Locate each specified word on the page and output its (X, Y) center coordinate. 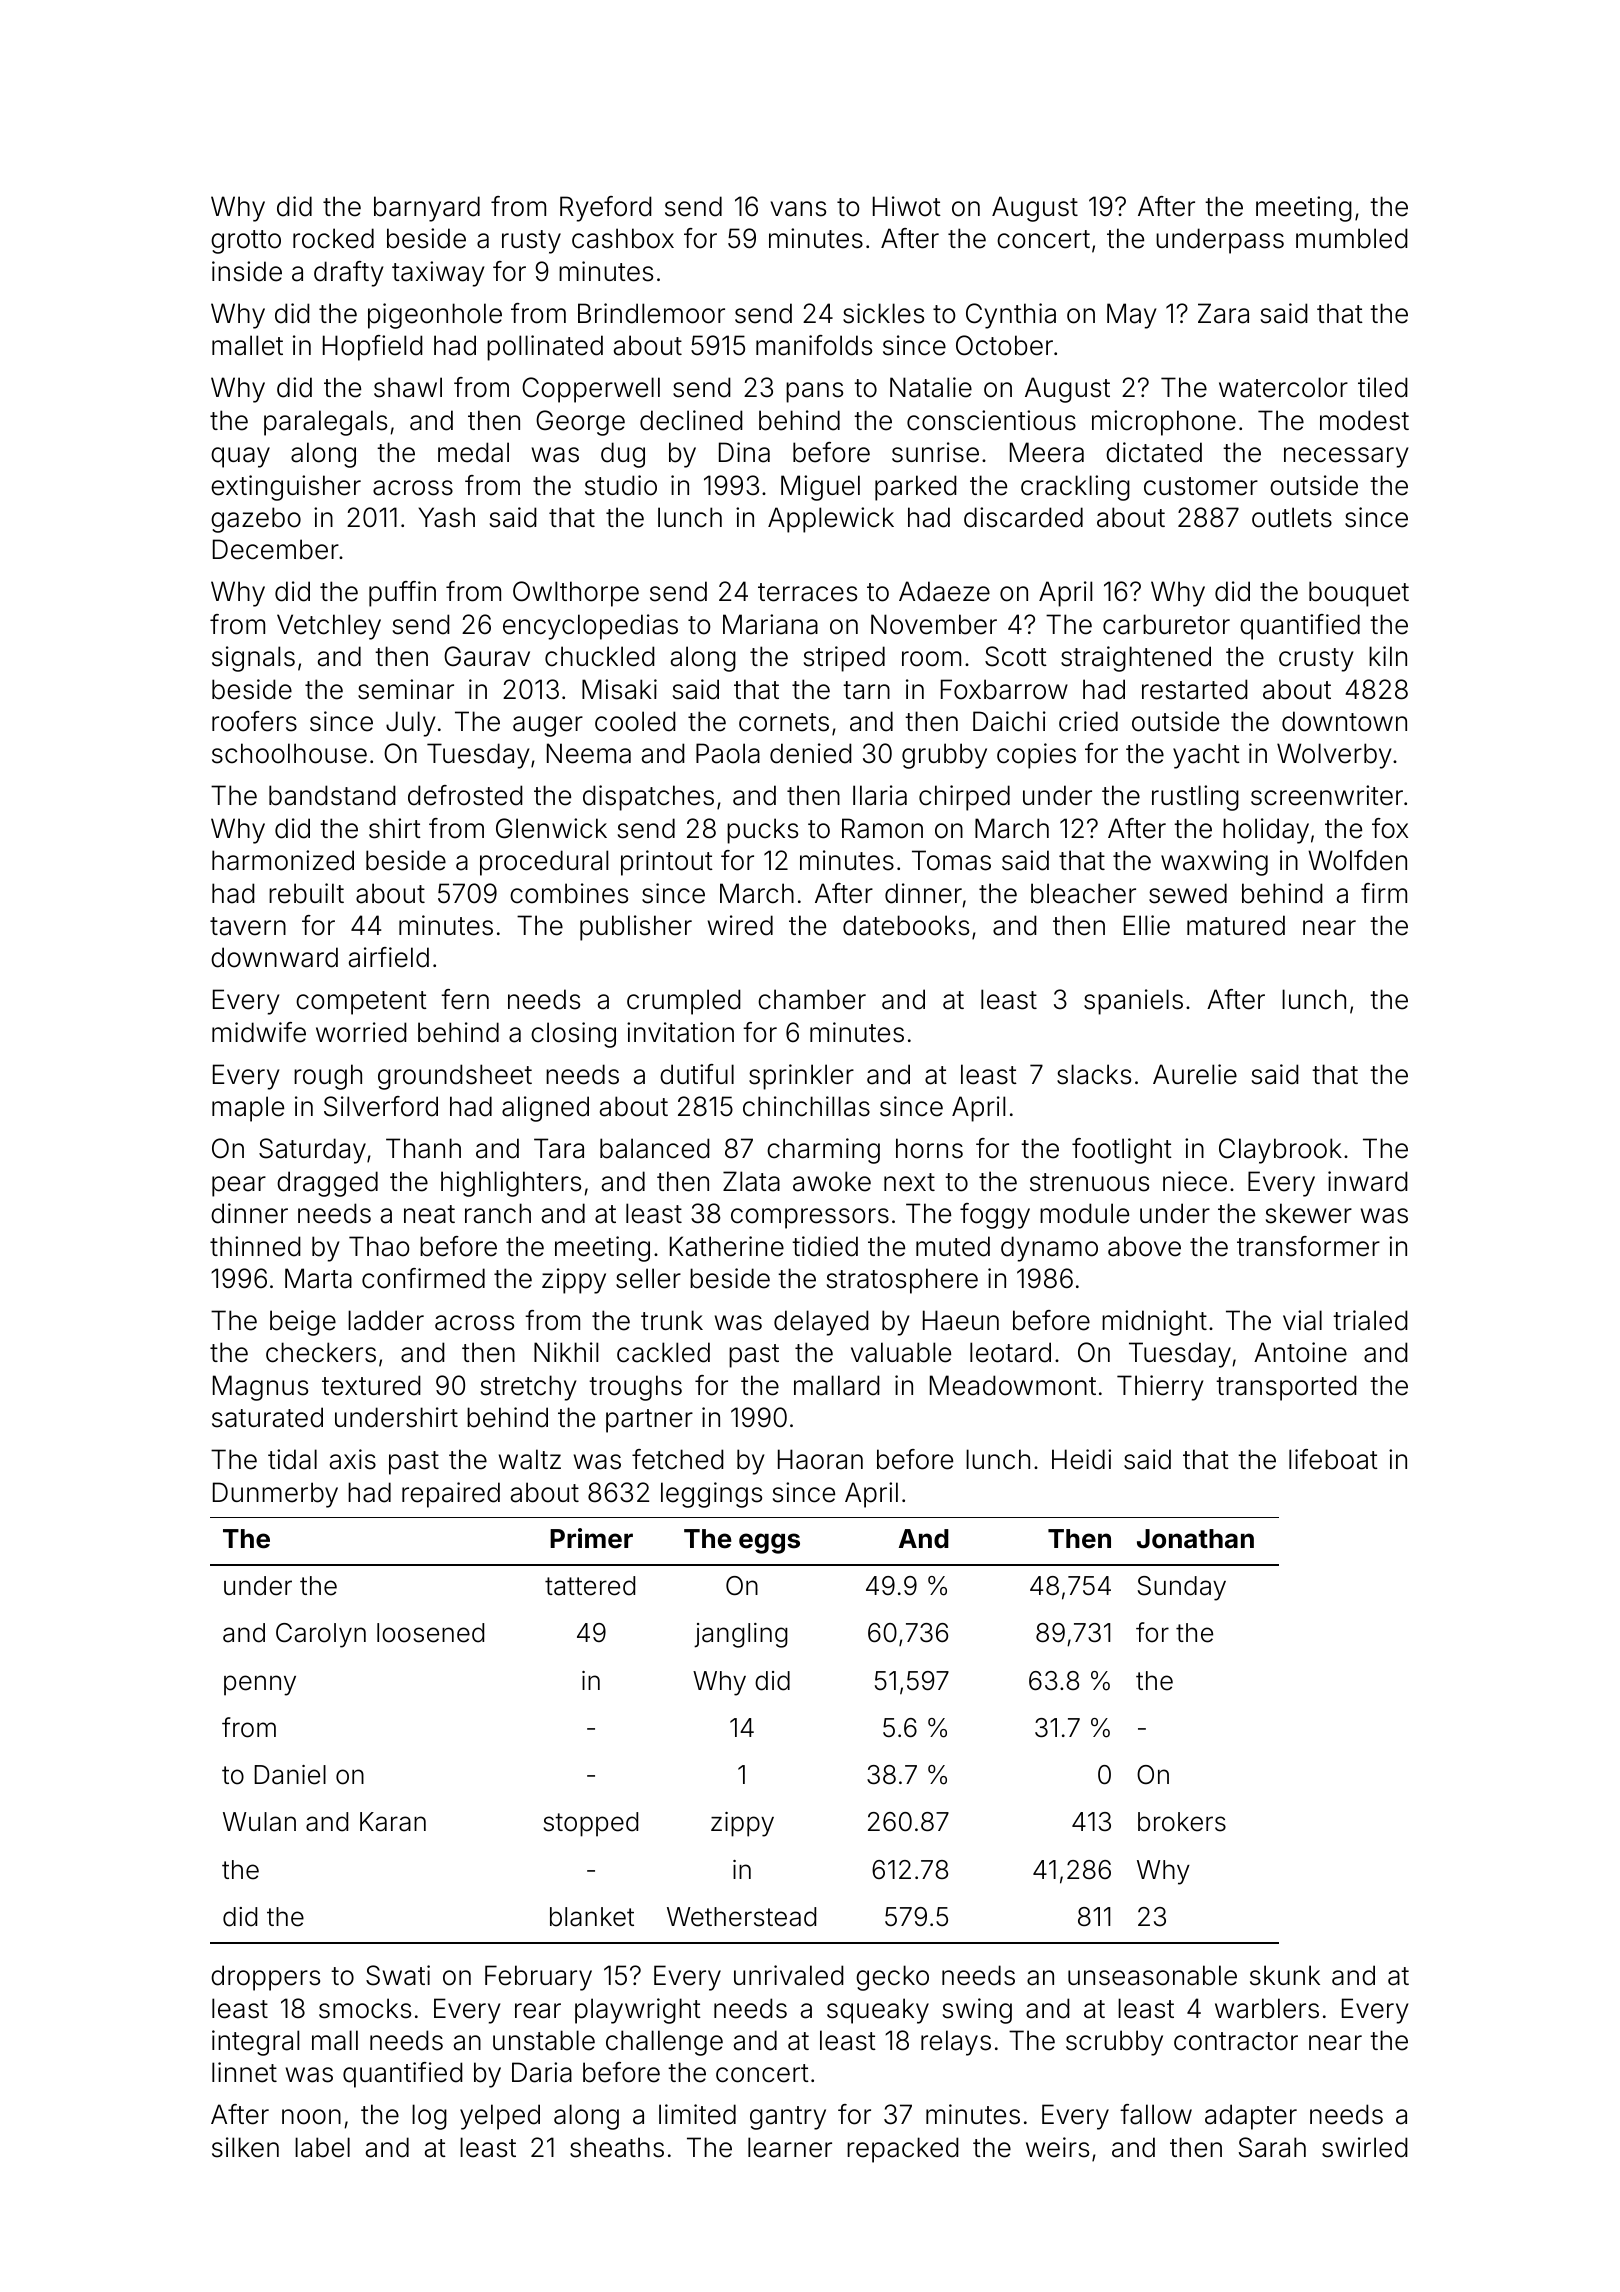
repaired (451, 1495)
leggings (711, 1495)
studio (621, 485)
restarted (1195, 689)
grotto (246, 242)
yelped (500, 2117)
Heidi (1081, 1459)
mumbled (1352, 238)
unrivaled (789, 1975)
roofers (254, 721)
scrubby (1114, 2043)
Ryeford (606, 209)
